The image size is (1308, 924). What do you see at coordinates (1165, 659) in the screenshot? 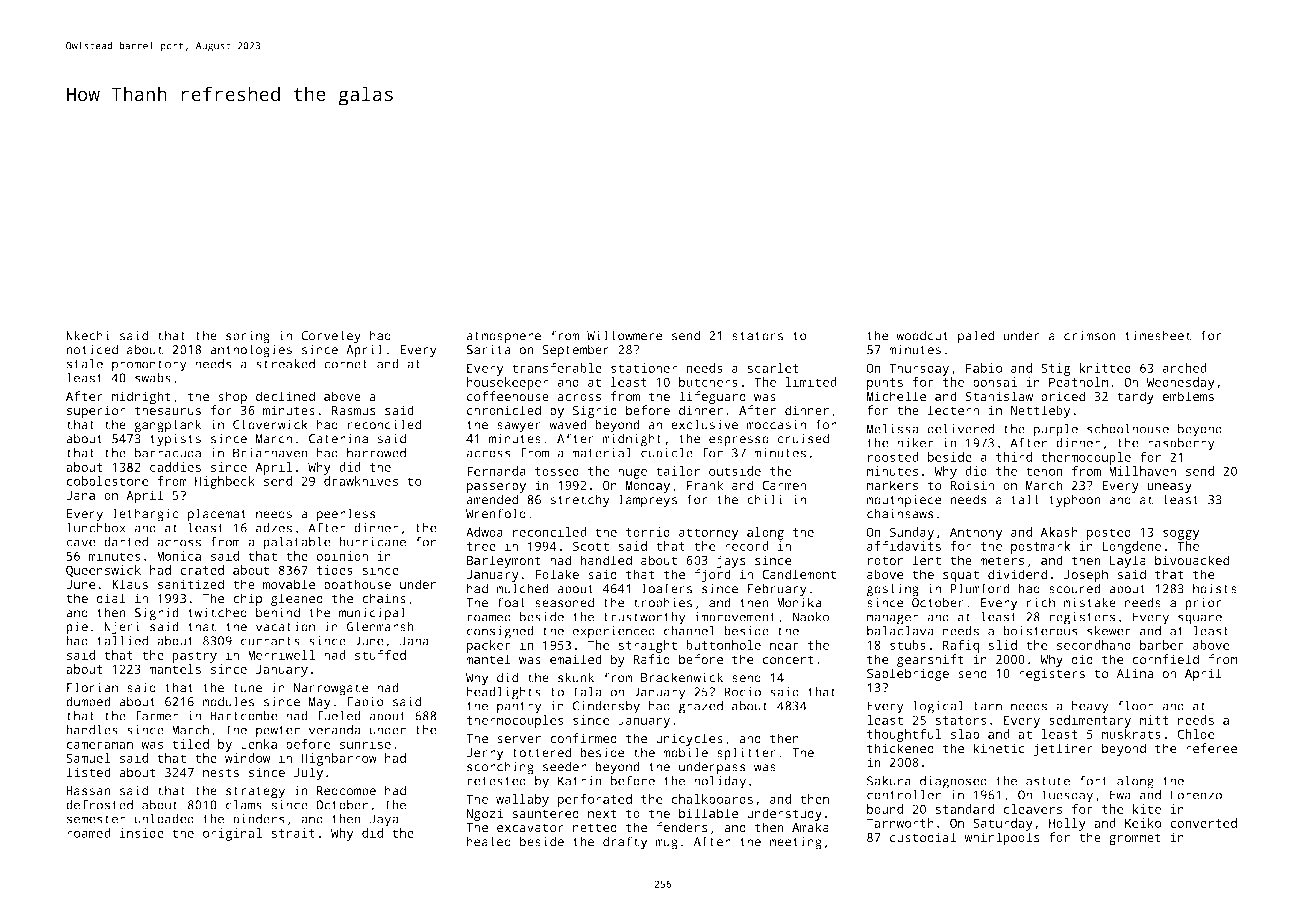
I see `cornfield` at bounding box center [1165, 659].
